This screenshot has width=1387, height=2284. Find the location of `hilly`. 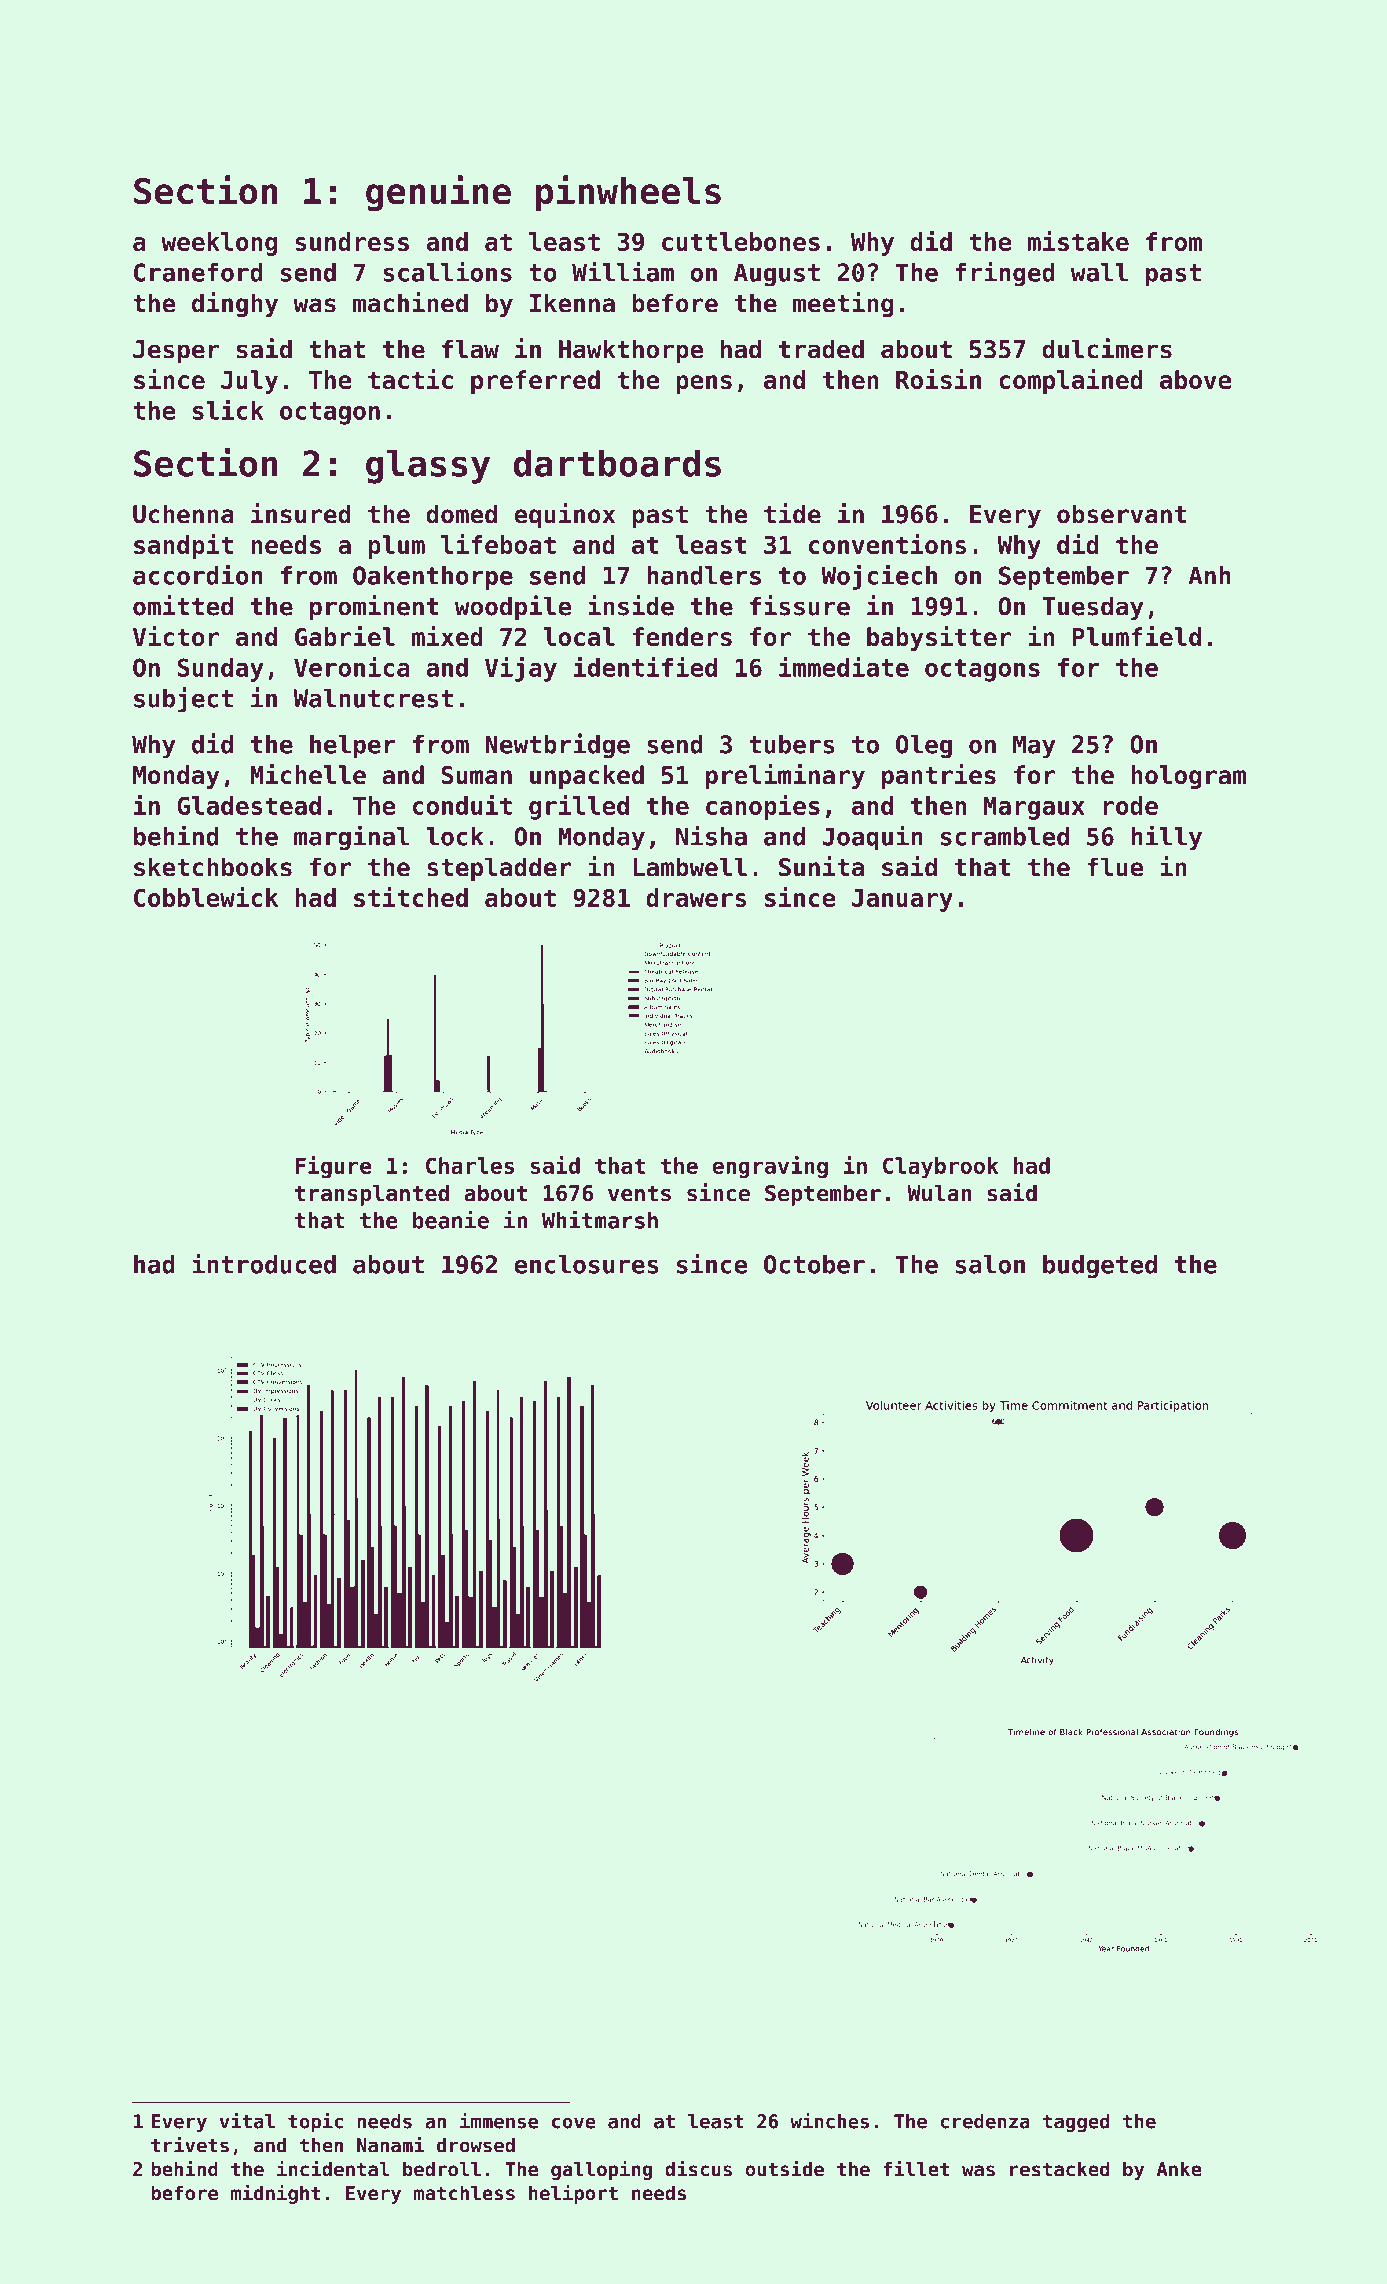

hilly is located at coordinates (1166, 838).
